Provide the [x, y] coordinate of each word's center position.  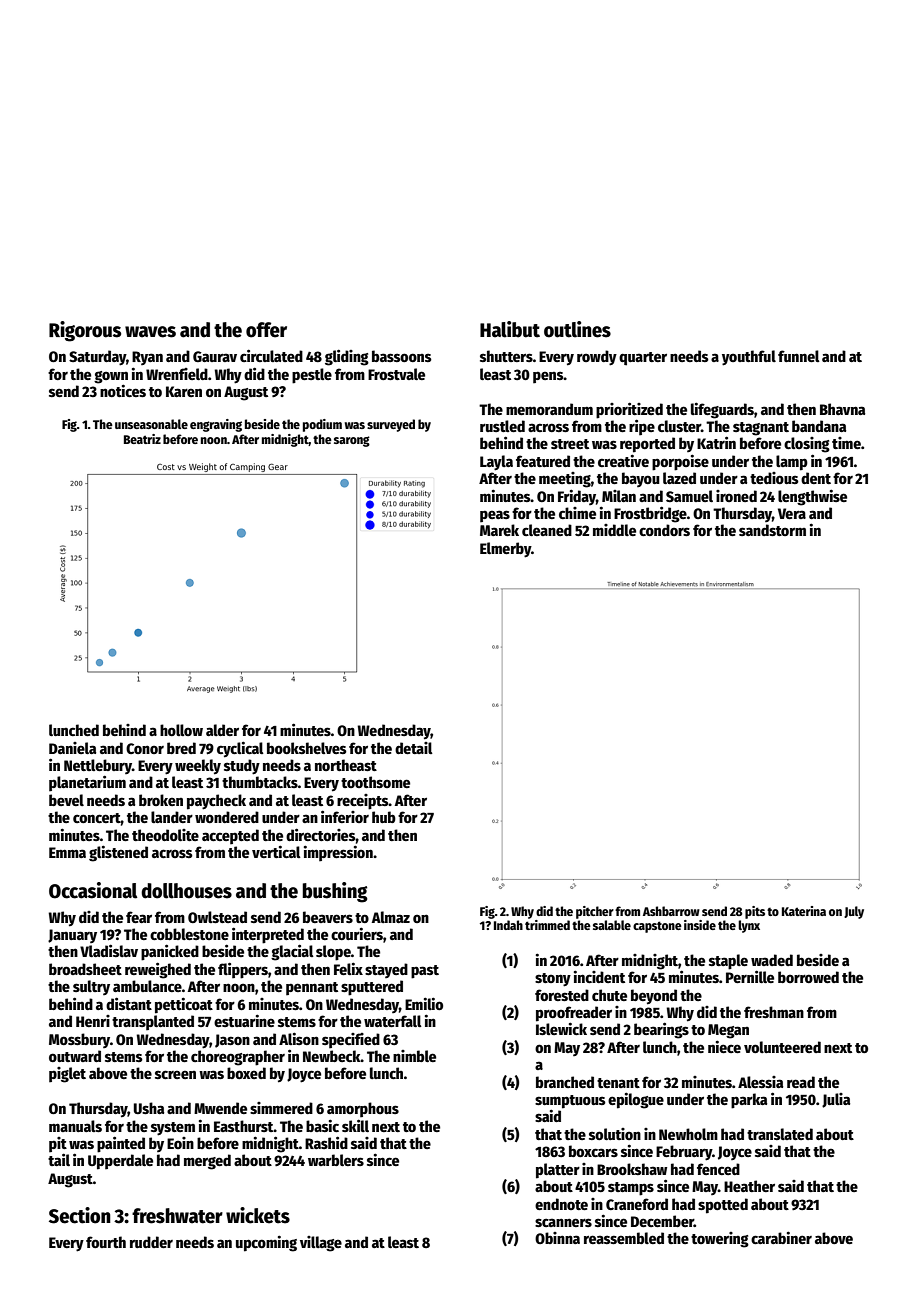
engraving [216, 425]
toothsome [375, 782]
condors [664, 530]
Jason [232, 1041]
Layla [496, 463]
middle [614, 530]
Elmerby [505, 550]
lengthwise [812, 497]
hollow [181, 730]
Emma [67, 852]
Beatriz [142, 439]
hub [384, 817]
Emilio [424, 1003]
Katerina [804, 911]
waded [772, 960]
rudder [151, 1242]
